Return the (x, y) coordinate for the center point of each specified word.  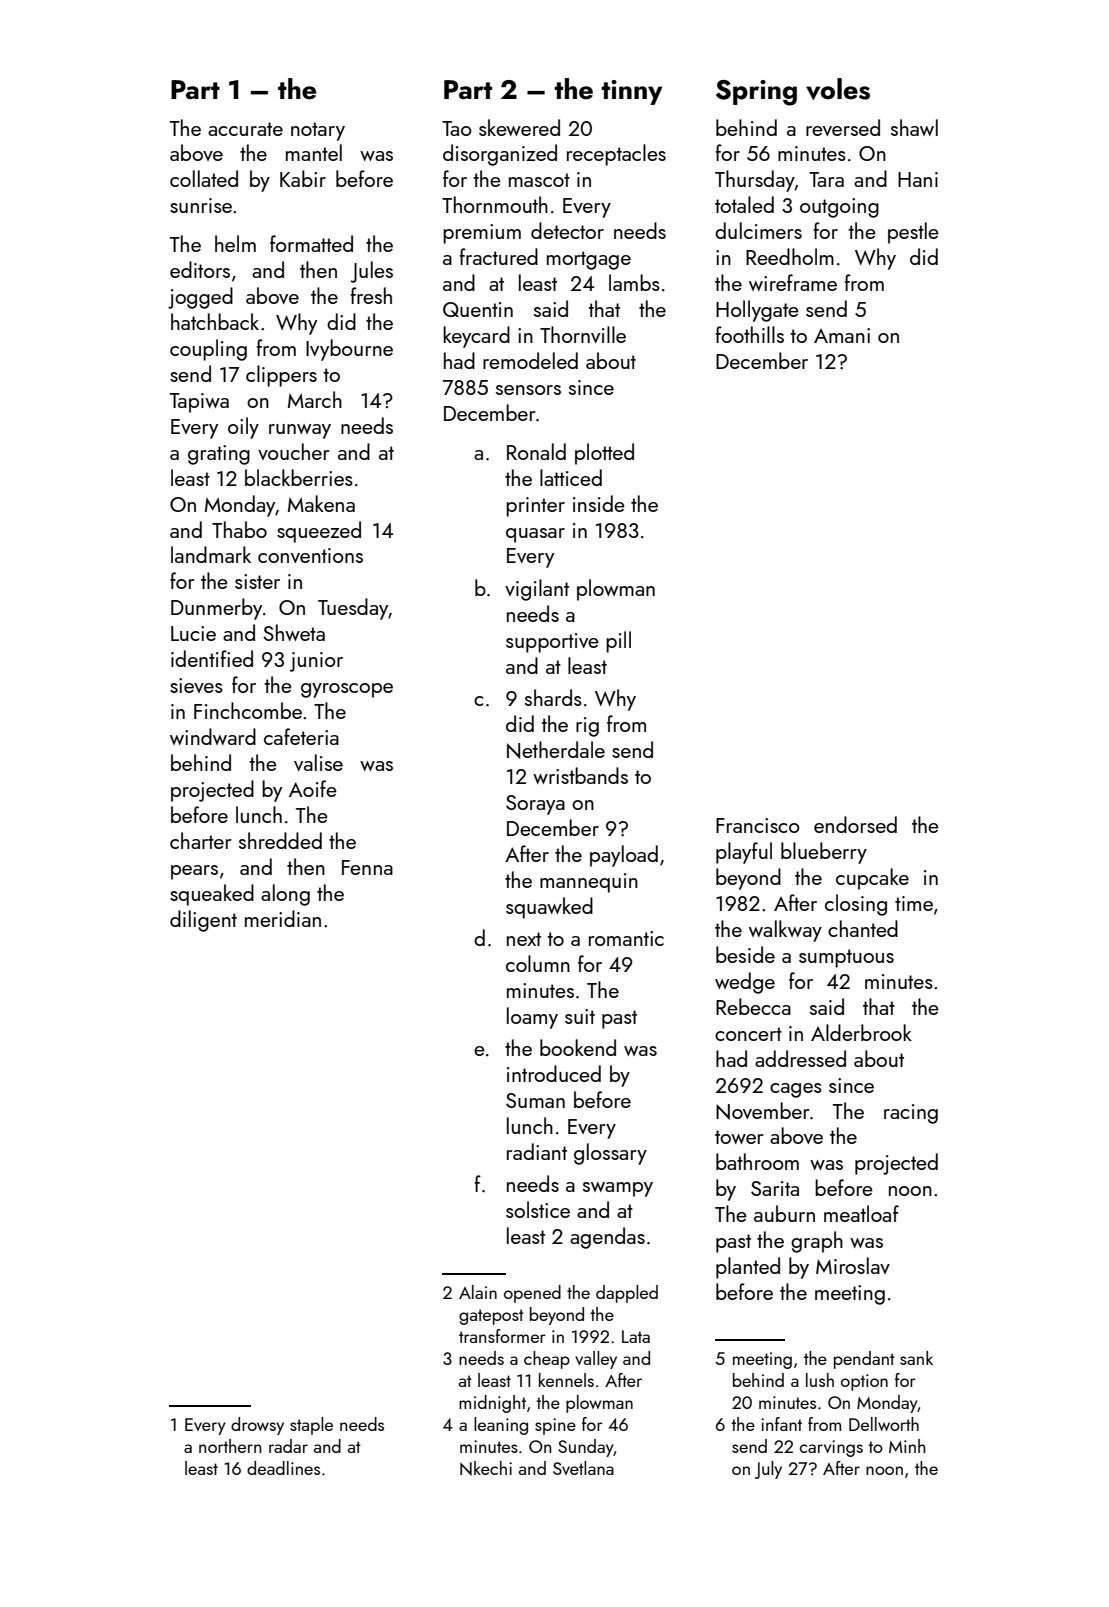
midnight (492, 1404)
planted (748, 1268)
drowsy (257, 1426)
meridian (283, 918)
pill (618, 642)
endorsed (855, 824)
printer (535, 507)
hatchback (215, 321)
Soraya (535, 805)
